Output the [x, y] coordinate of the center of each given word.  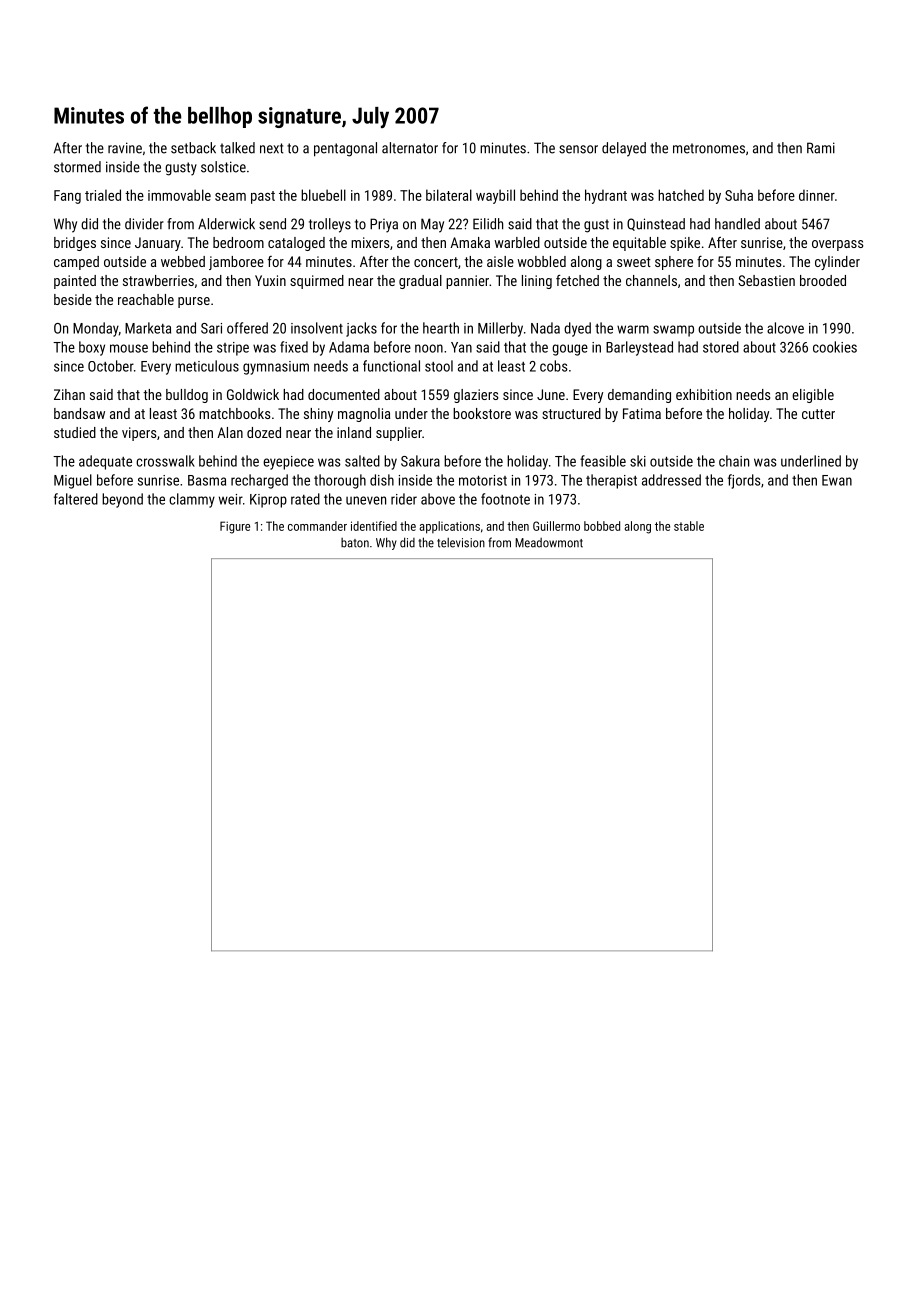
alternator [410, 148]
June [551, 394]
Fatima [642, 413]
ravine [125, 148]
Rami [821, 148]
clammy [192, 500]
